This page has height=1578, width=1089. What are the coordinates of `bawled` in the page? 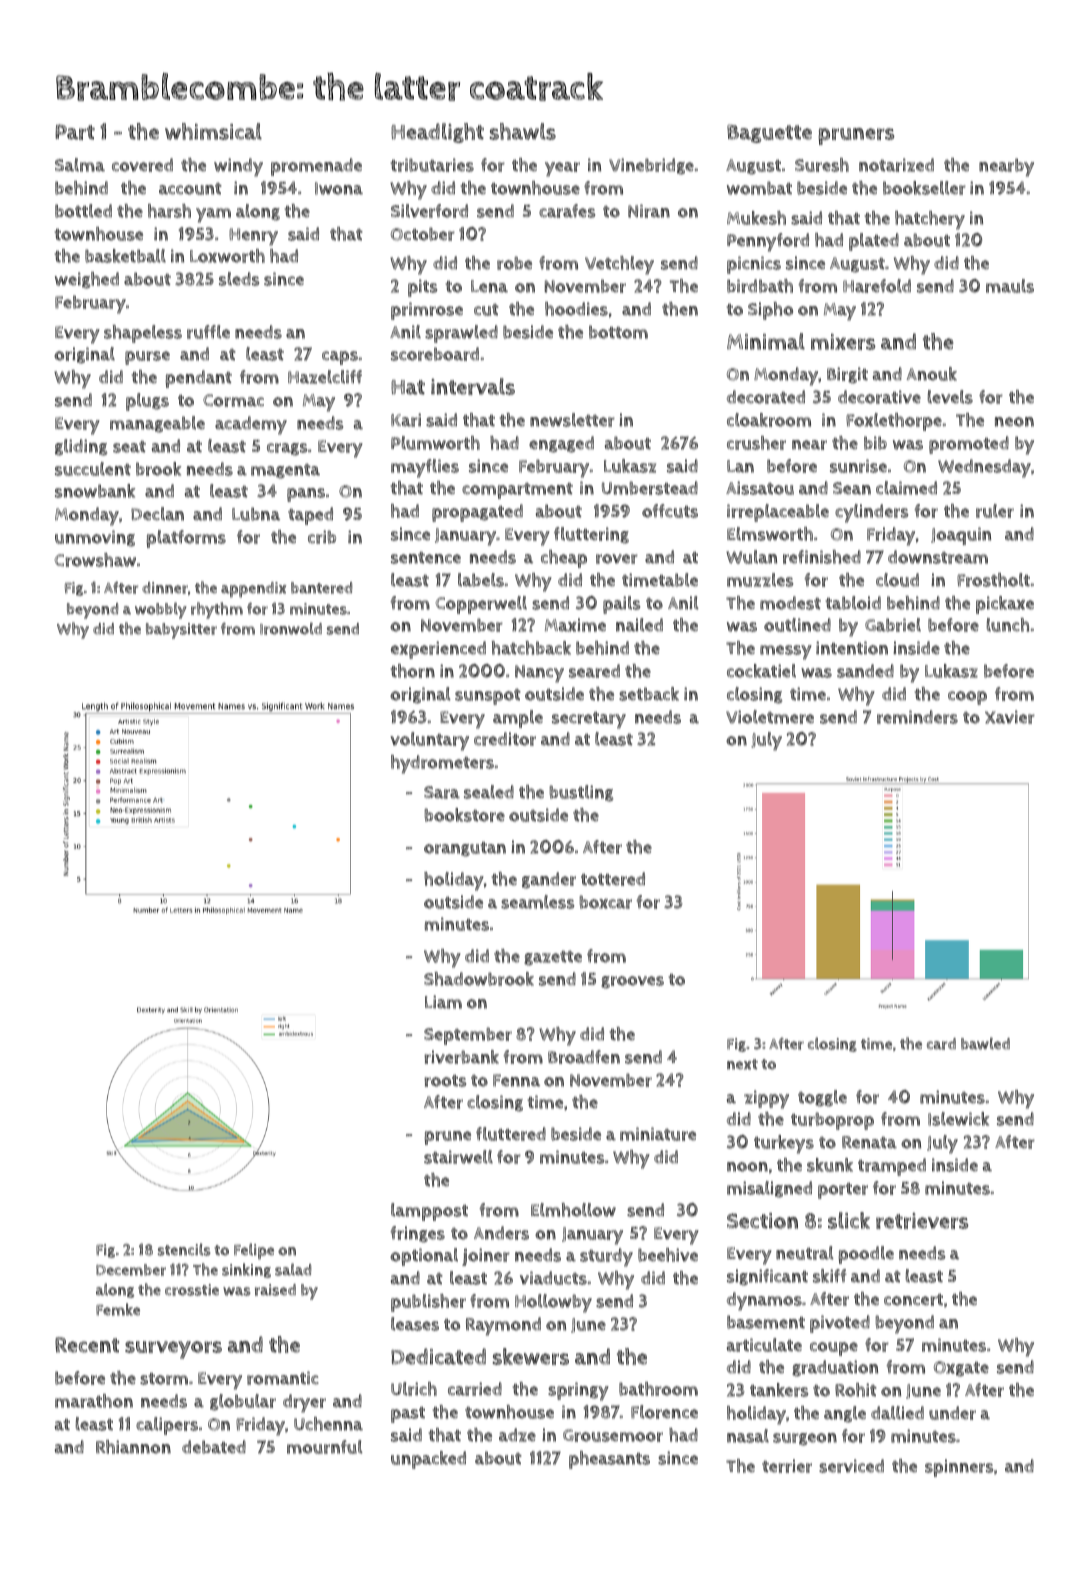 It's located at (985, 1043).
